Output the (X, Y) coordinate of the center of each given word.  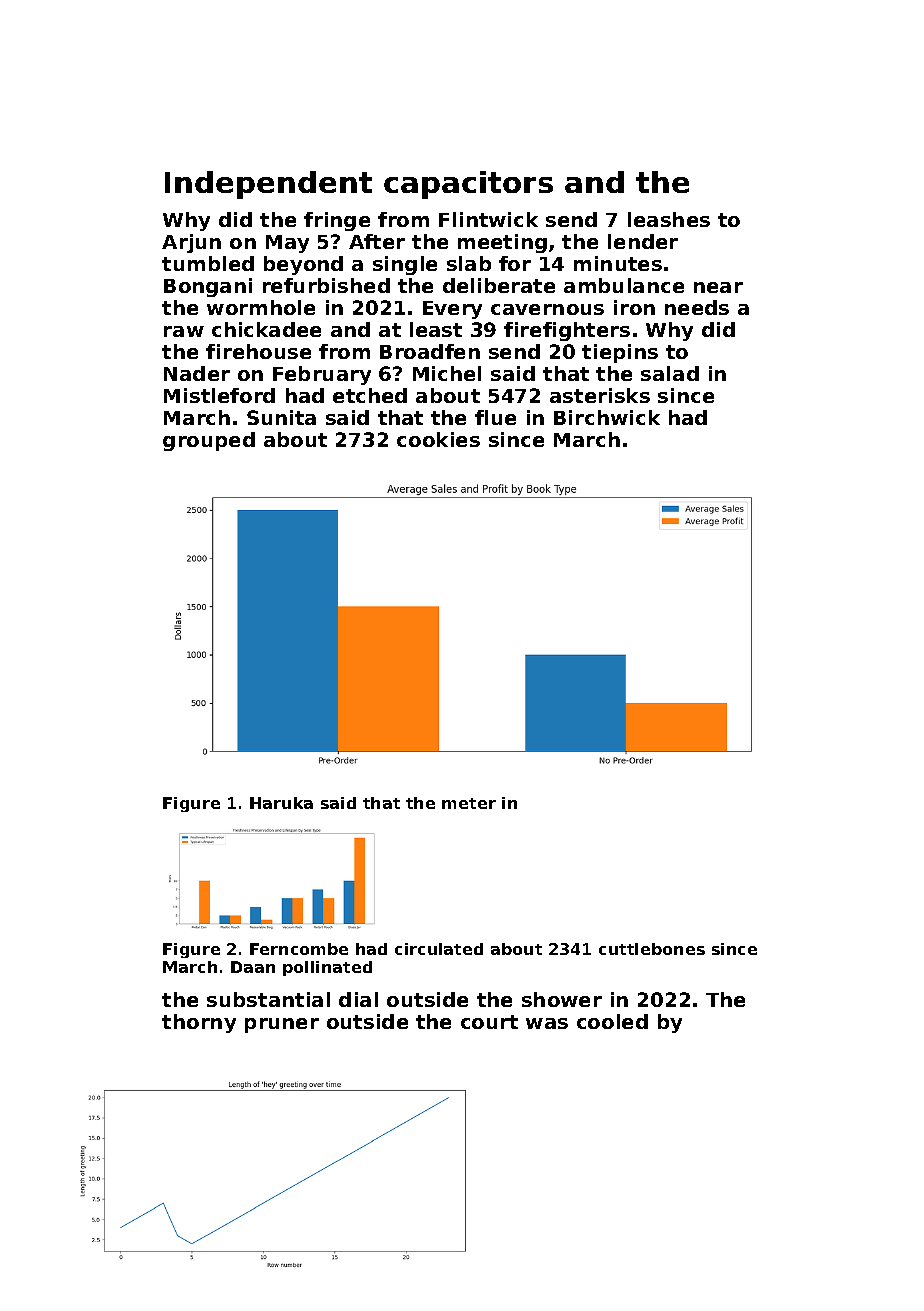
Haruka (281, 803)
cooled (612, 1021)
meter (469, 803)
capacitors (468, 185)
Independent (268, 185)
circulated (439, 949)
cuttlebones (652, 949)
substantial (268, 999)
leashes (669, 219)
